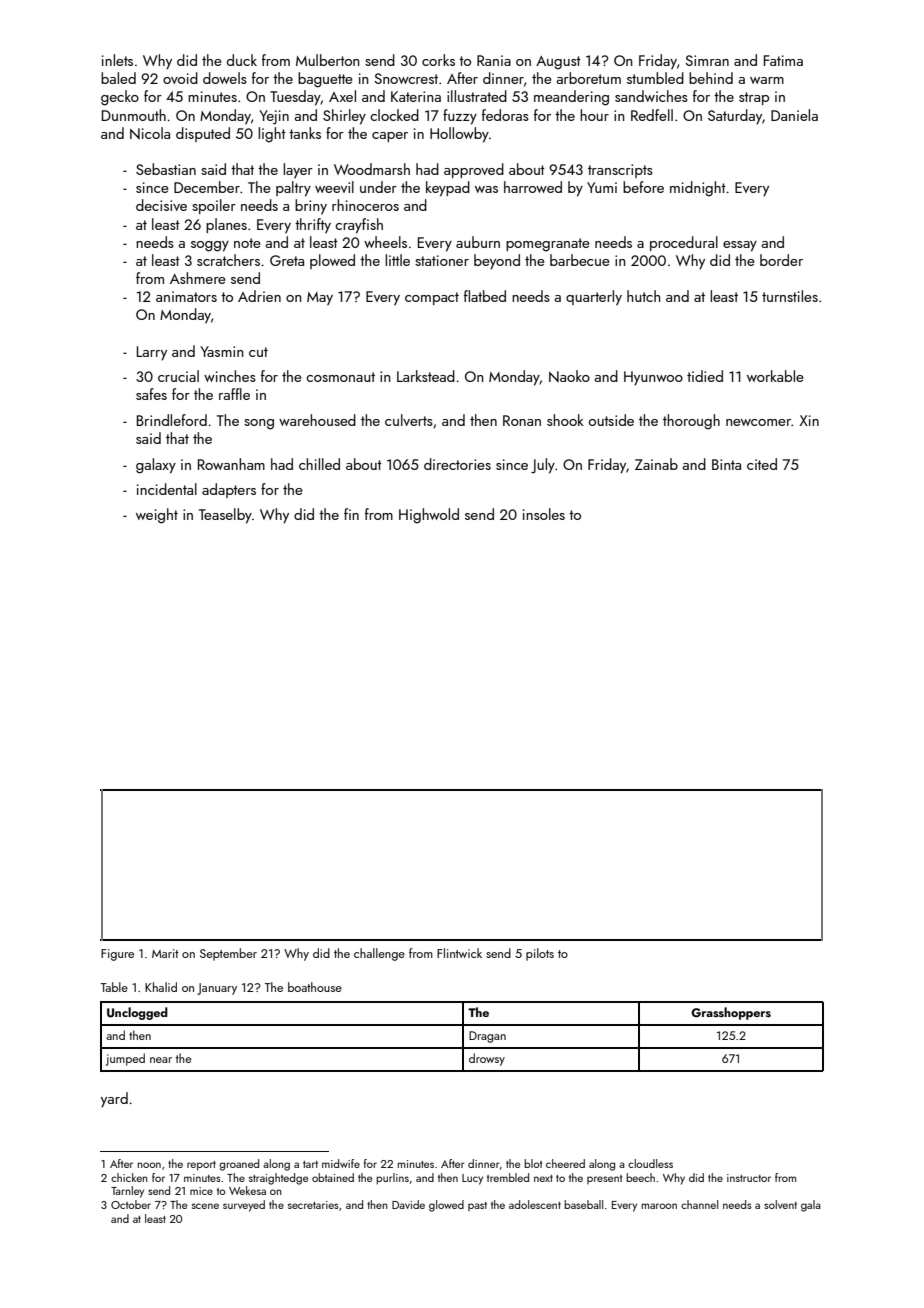 The image size is (924, 1308). Describe the element at coordinates (474, 170) in the screenshot. I see `approved` at that location.
